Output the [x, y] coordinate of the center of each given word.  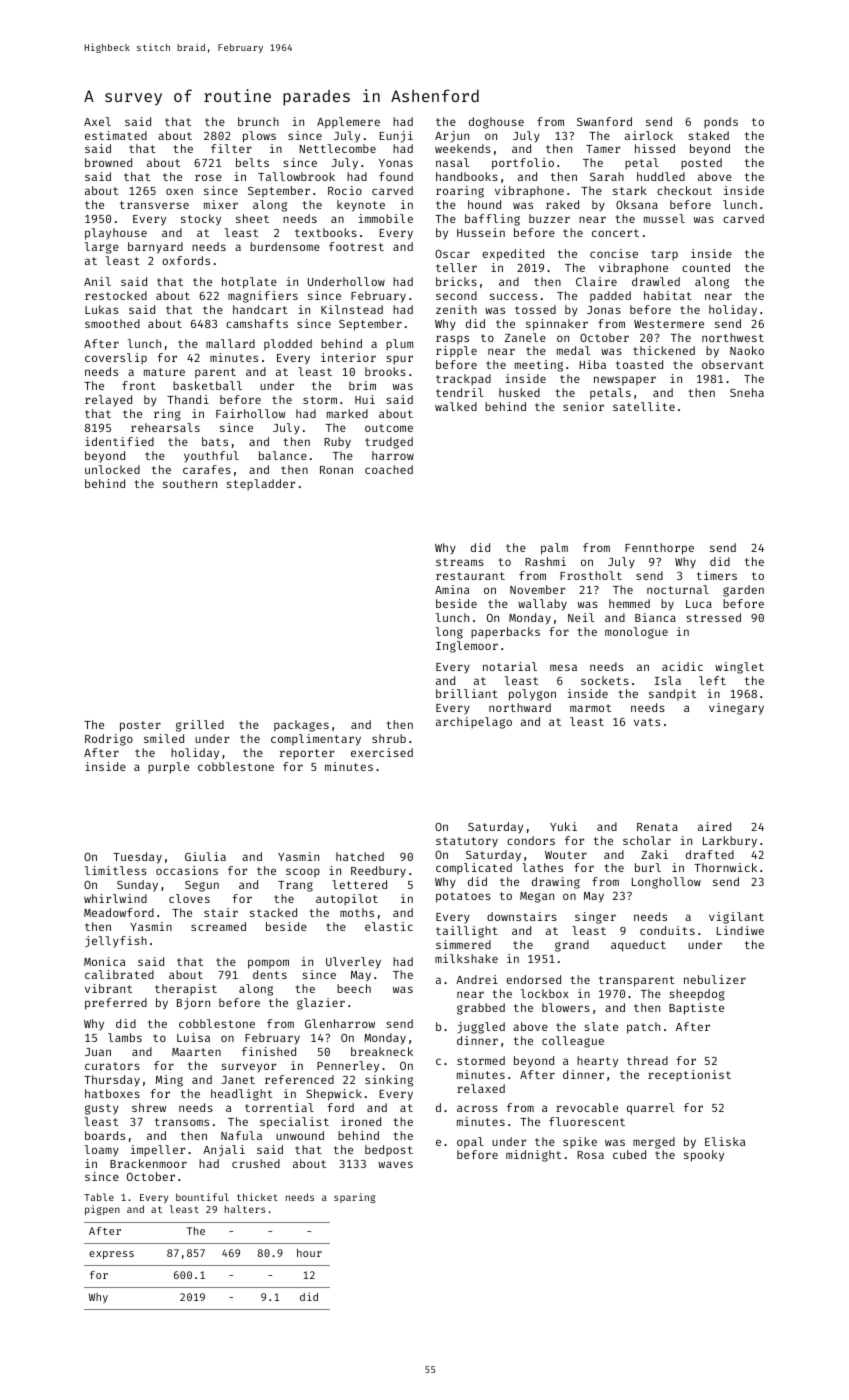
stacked [273, 912]
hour [309, 1253]
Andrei [477, 979]
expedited [513, 255]
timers [717, 575]
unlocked [112, 469]
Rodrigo [109, 740]
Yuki [563, 826]
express [111, 1255]
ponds [721, 123]
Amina [452, 589]
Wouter [566, 855]
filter [231, 148]
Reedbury [378, 872]
